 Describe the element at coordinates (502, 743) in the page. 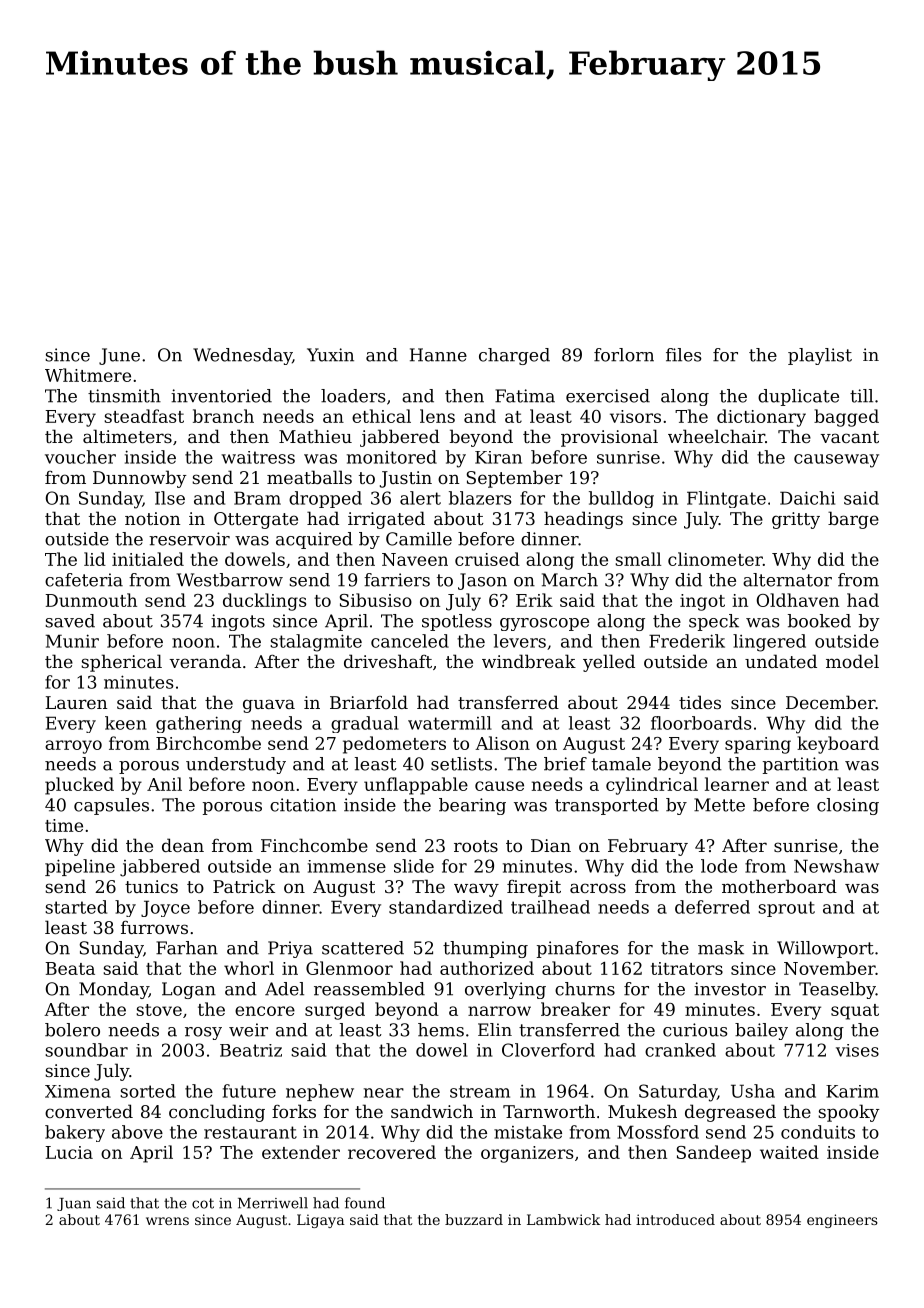

I see `Alison` at that location.
